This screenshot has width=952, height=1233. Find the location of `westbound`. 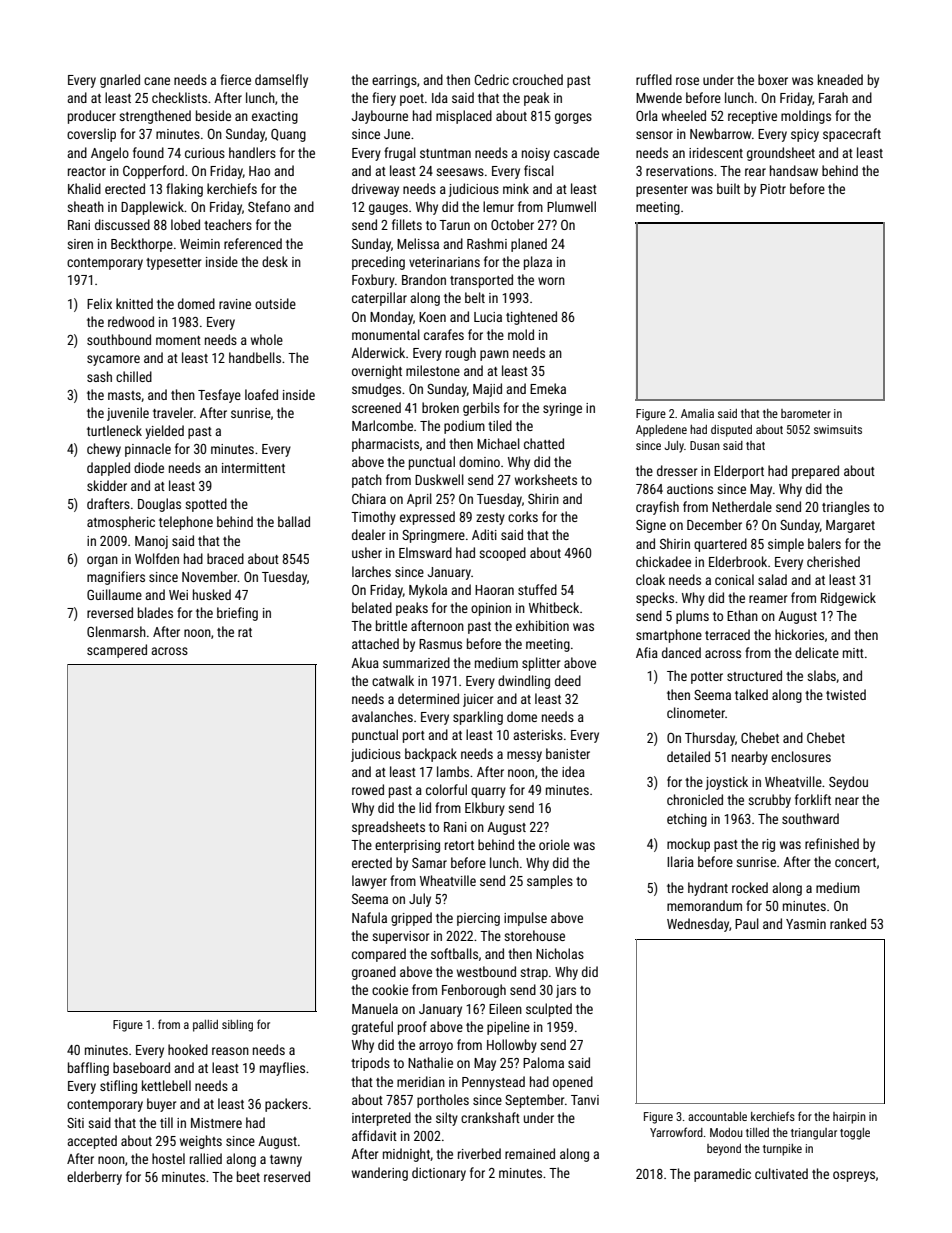

westbound is located at coordinates (486, 971).
